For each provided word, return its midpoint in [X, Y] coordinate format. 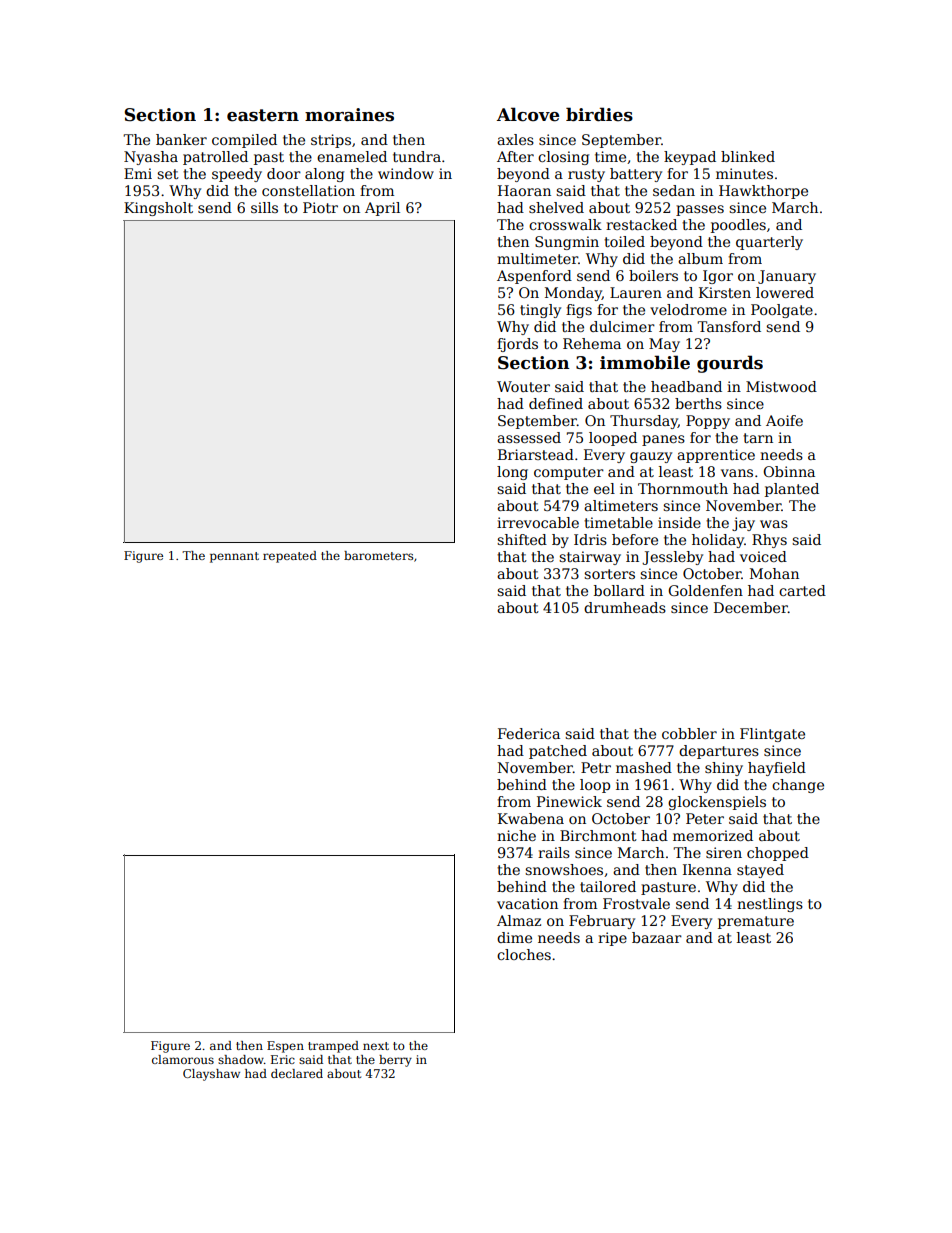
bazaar [657, 937]
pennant [234, 557]
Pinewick [569, 801]
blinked [748, 156]
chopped [778, 854]
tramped [333, 1047]
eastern [263, 115]
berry [395, 1061]
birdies [599, 114]
